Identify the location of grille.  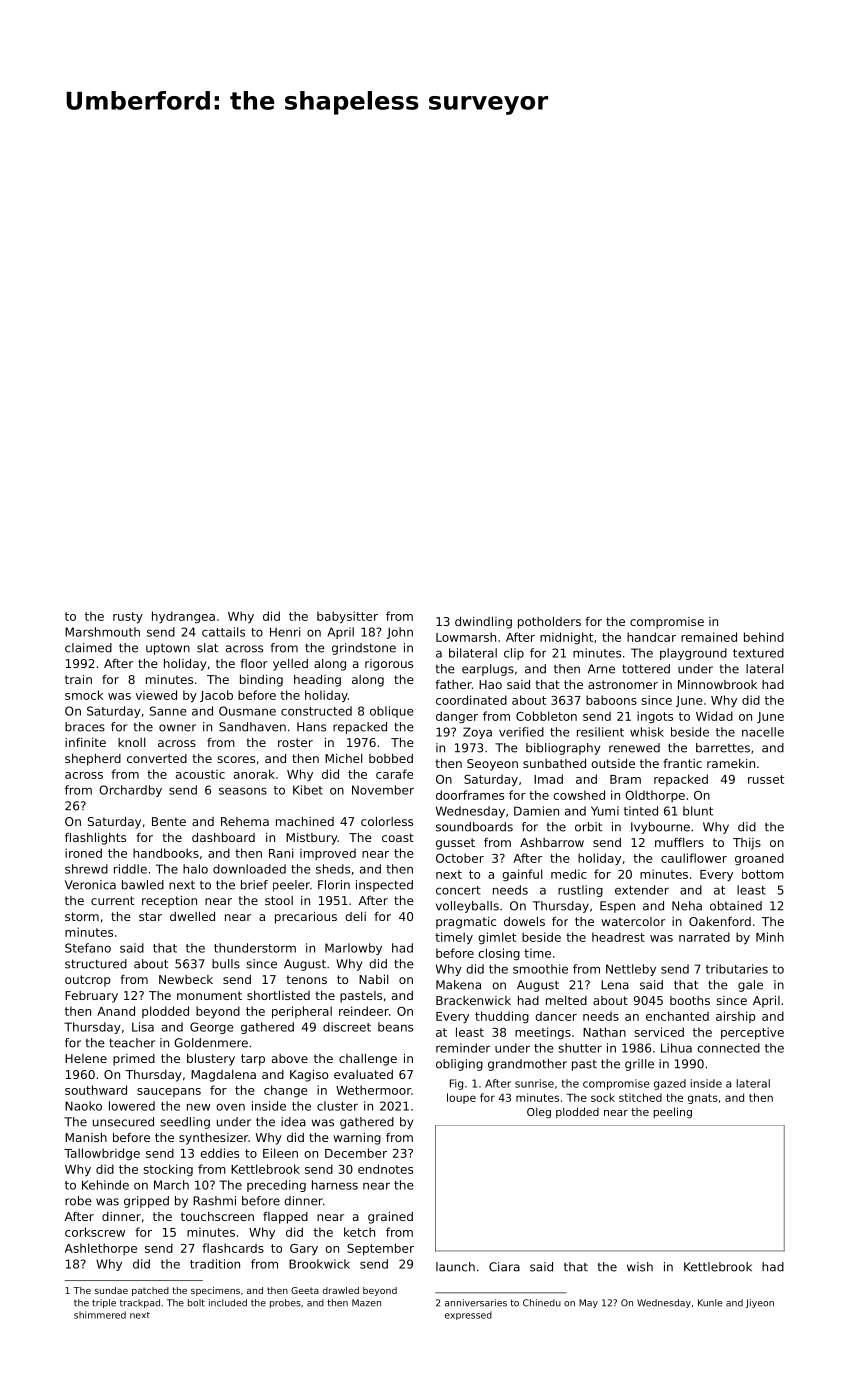
(639, 1065).
